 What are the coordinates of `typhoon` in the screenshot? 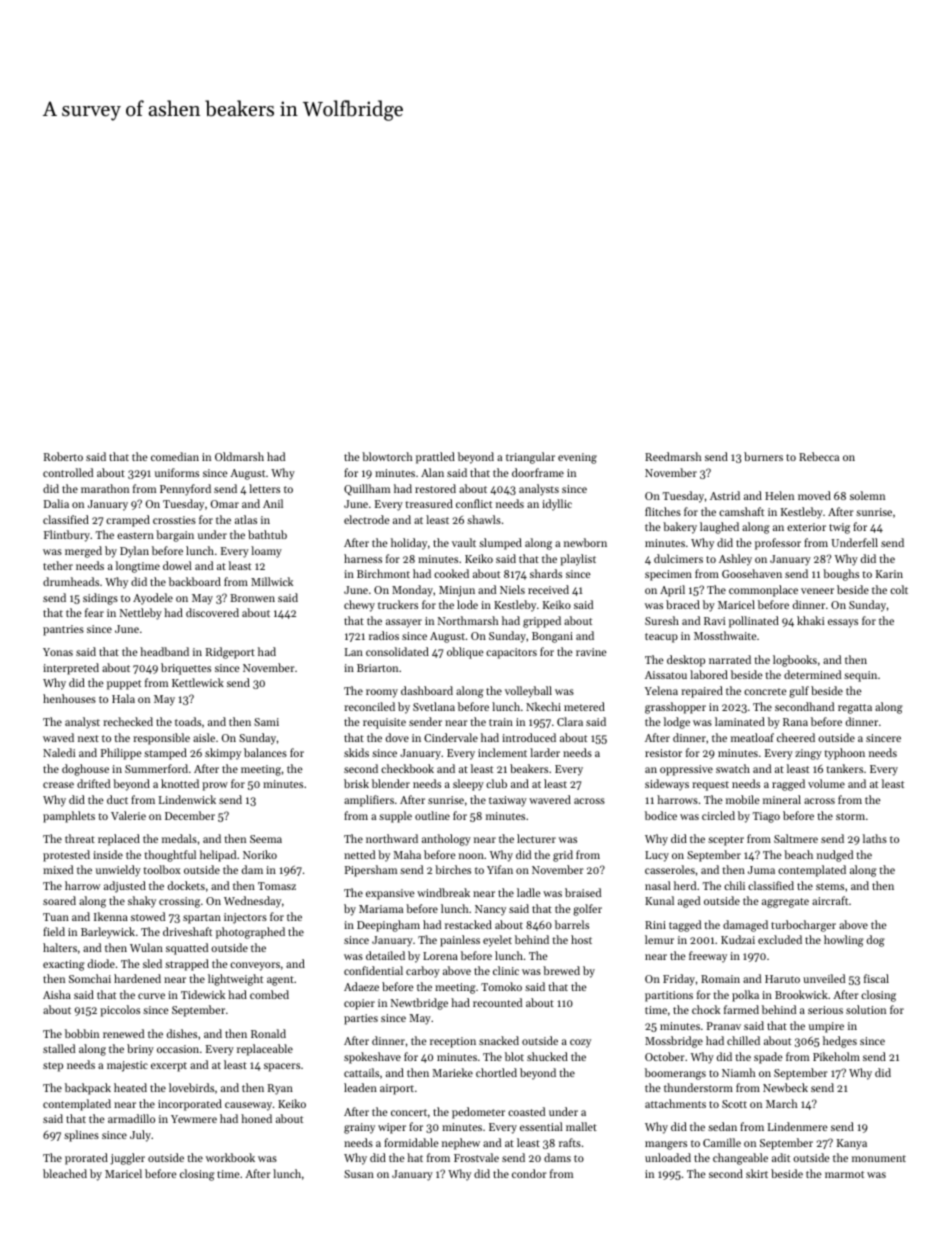 It's located at (844, 754).
